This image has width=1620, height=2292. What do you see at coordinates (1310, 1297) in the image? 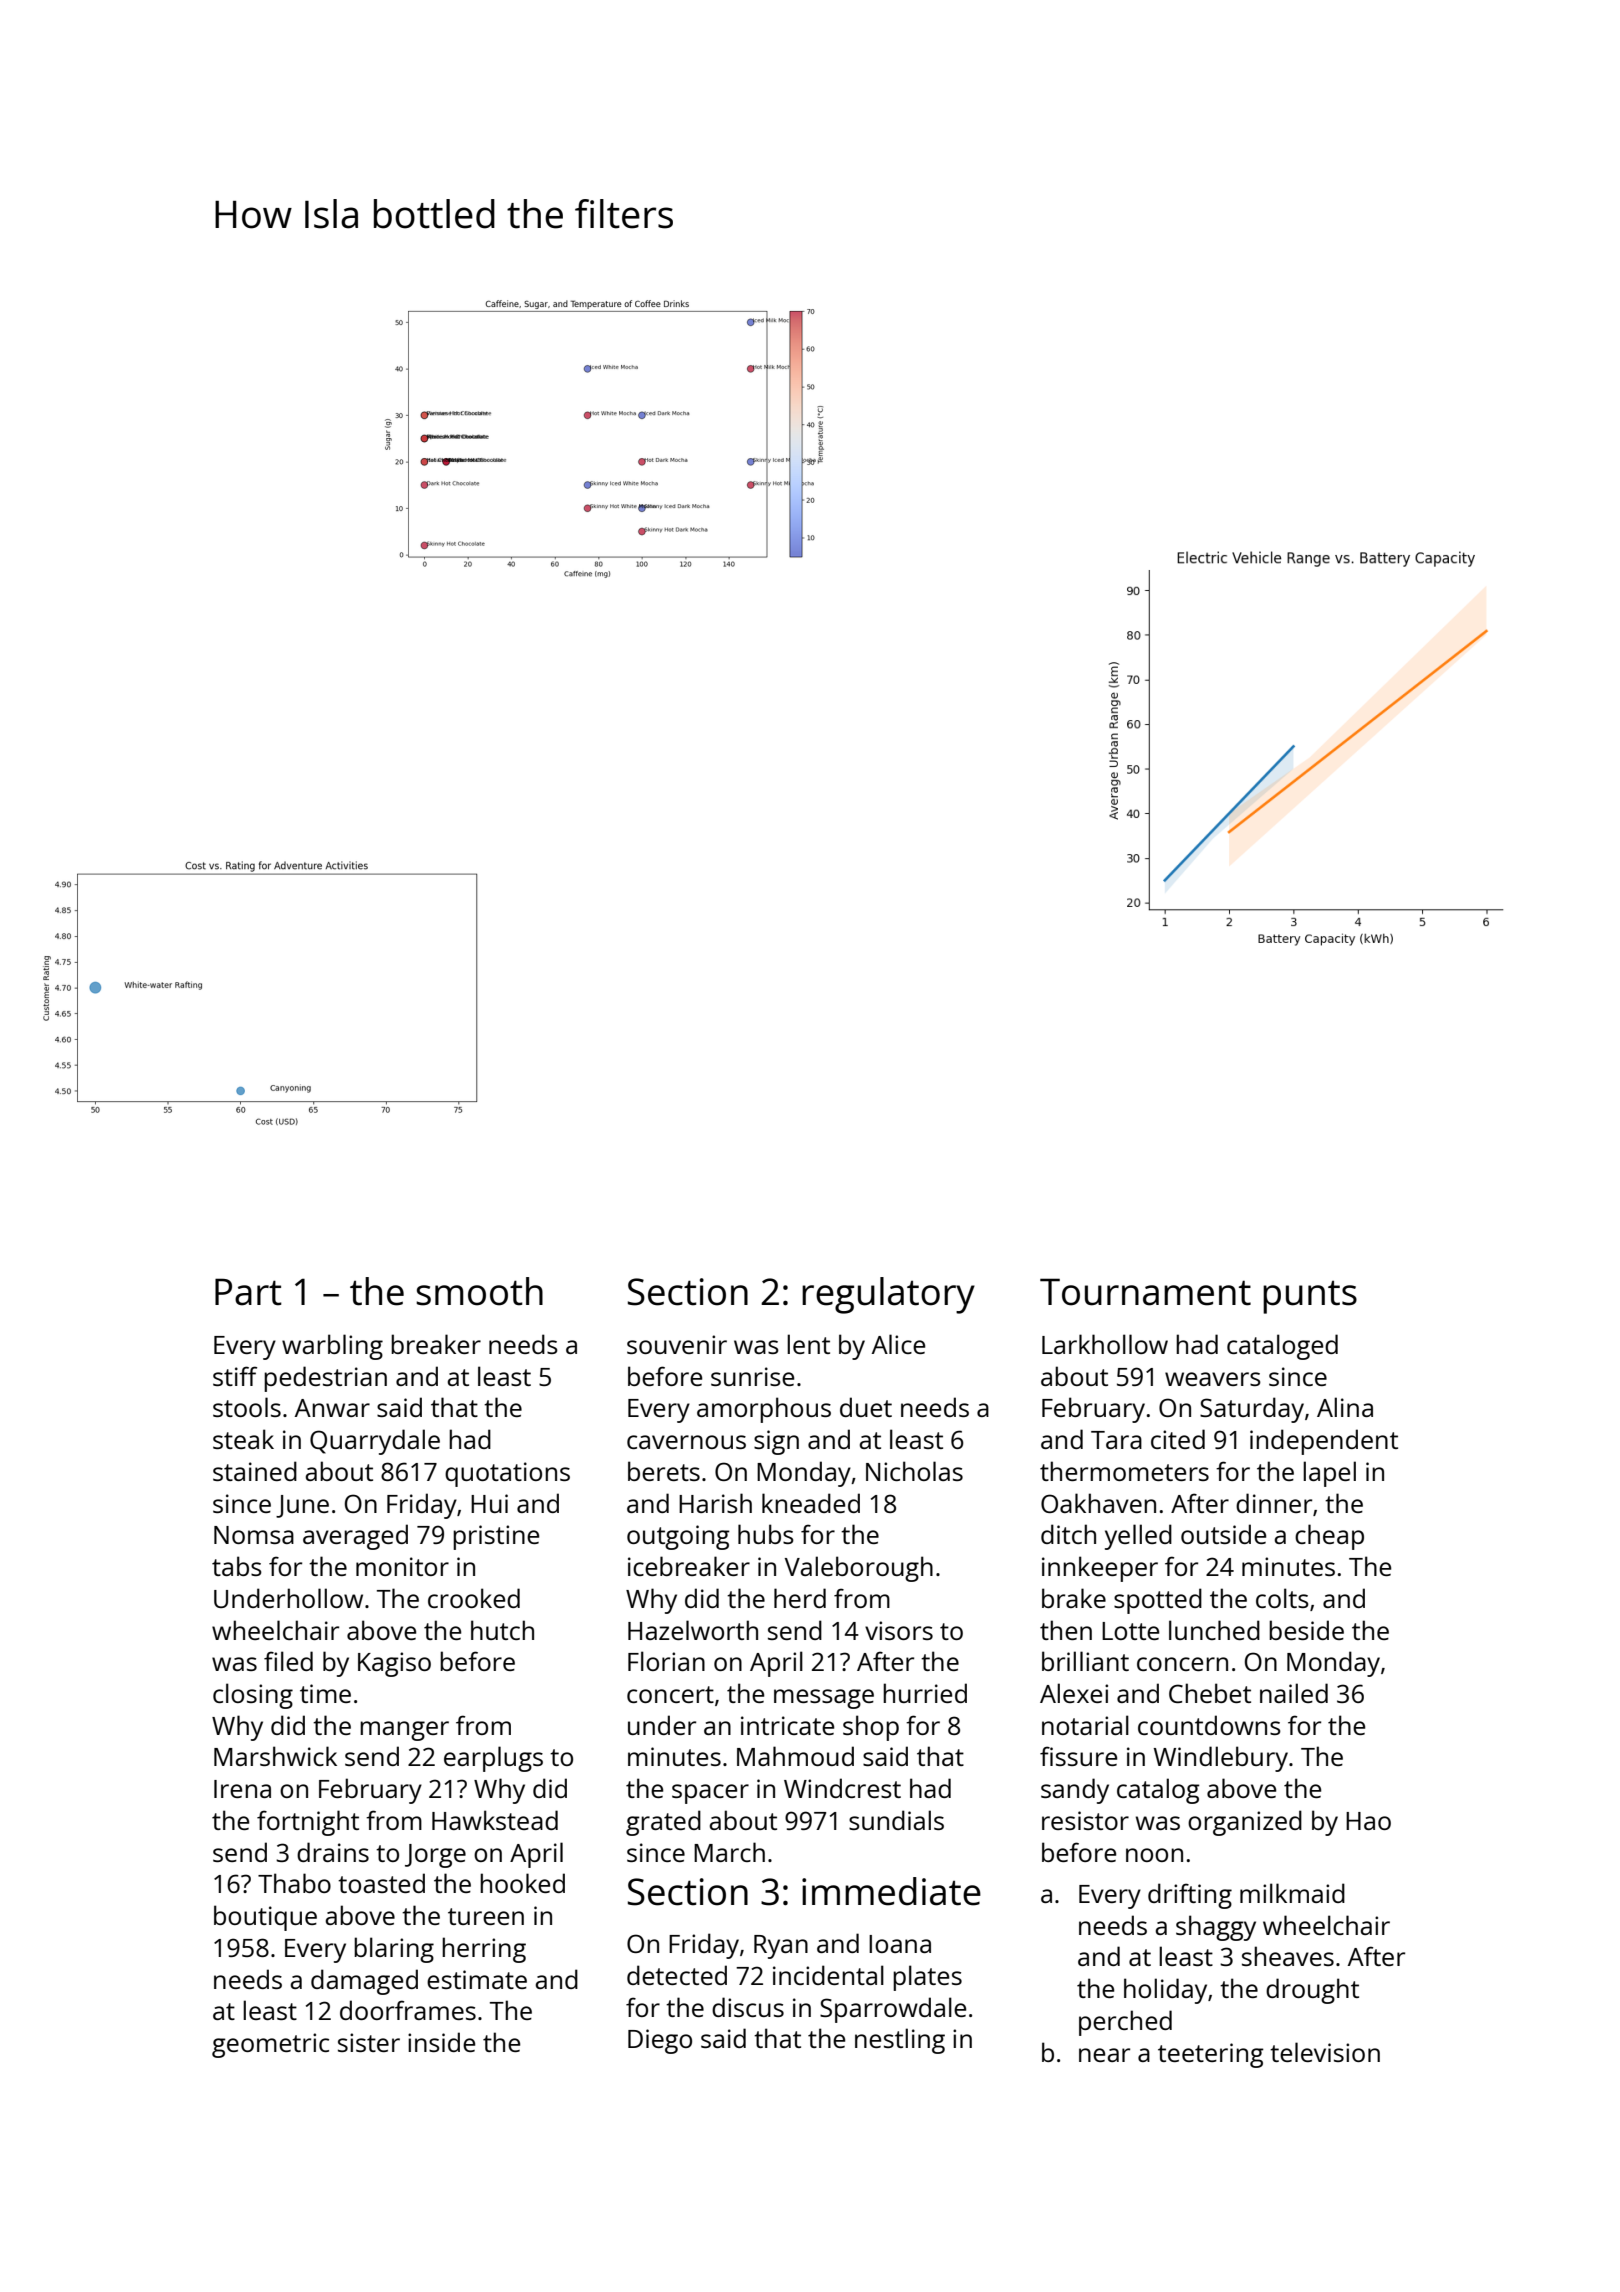
I see `punts` at bounding box center [1310, 1297].
